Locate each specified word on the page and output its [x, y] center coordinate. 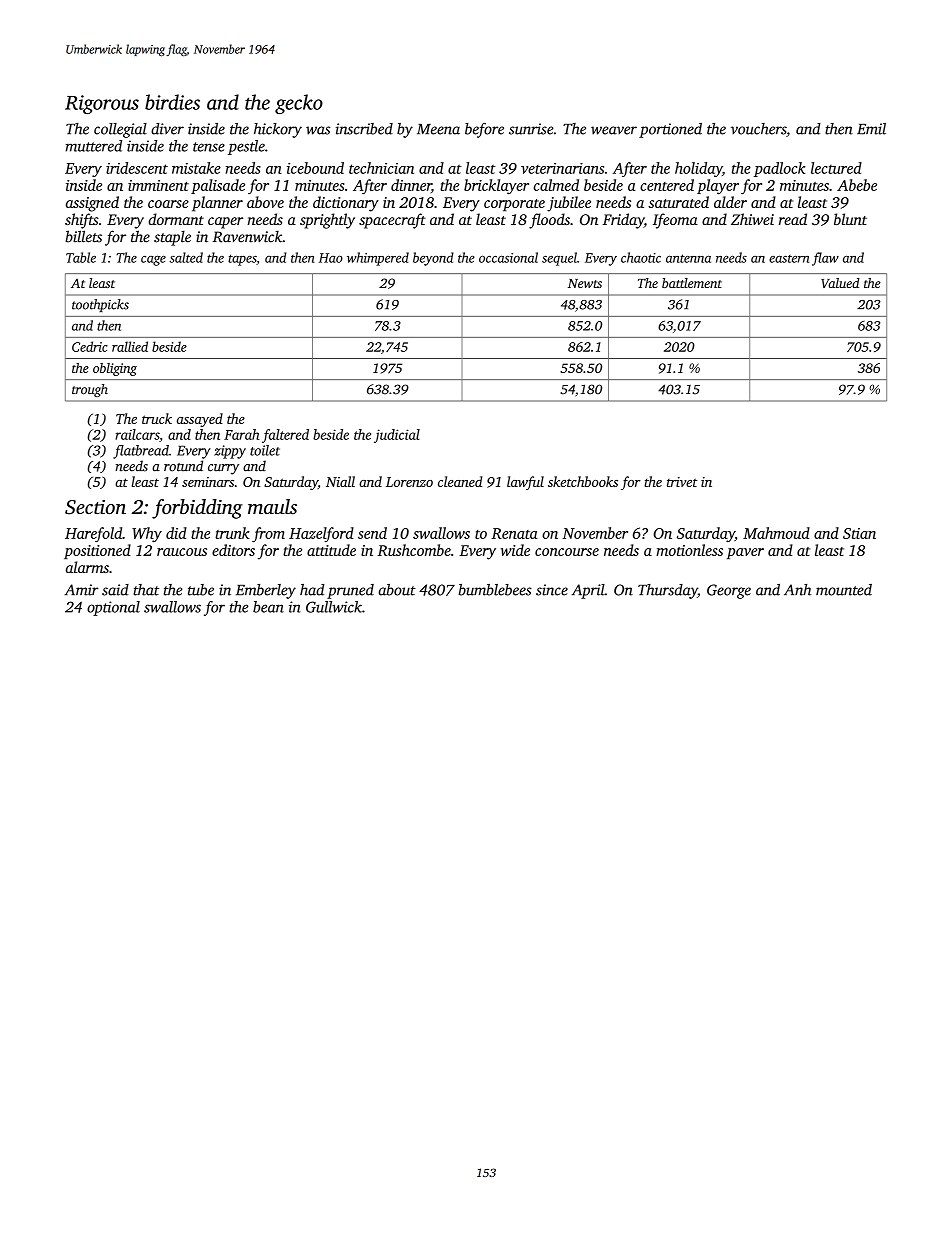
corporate [514, 205]
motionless [689, 550]
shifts [82, 221]
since [552, 590]
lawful [525, 483]
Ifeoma [675, 221]
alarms [87, 567]
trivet [682, 482]
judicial [397, 436]
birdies [172, 102]
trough [90, 390]
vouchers [758, 129]
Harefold [93, 534]
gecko [299, 104]
